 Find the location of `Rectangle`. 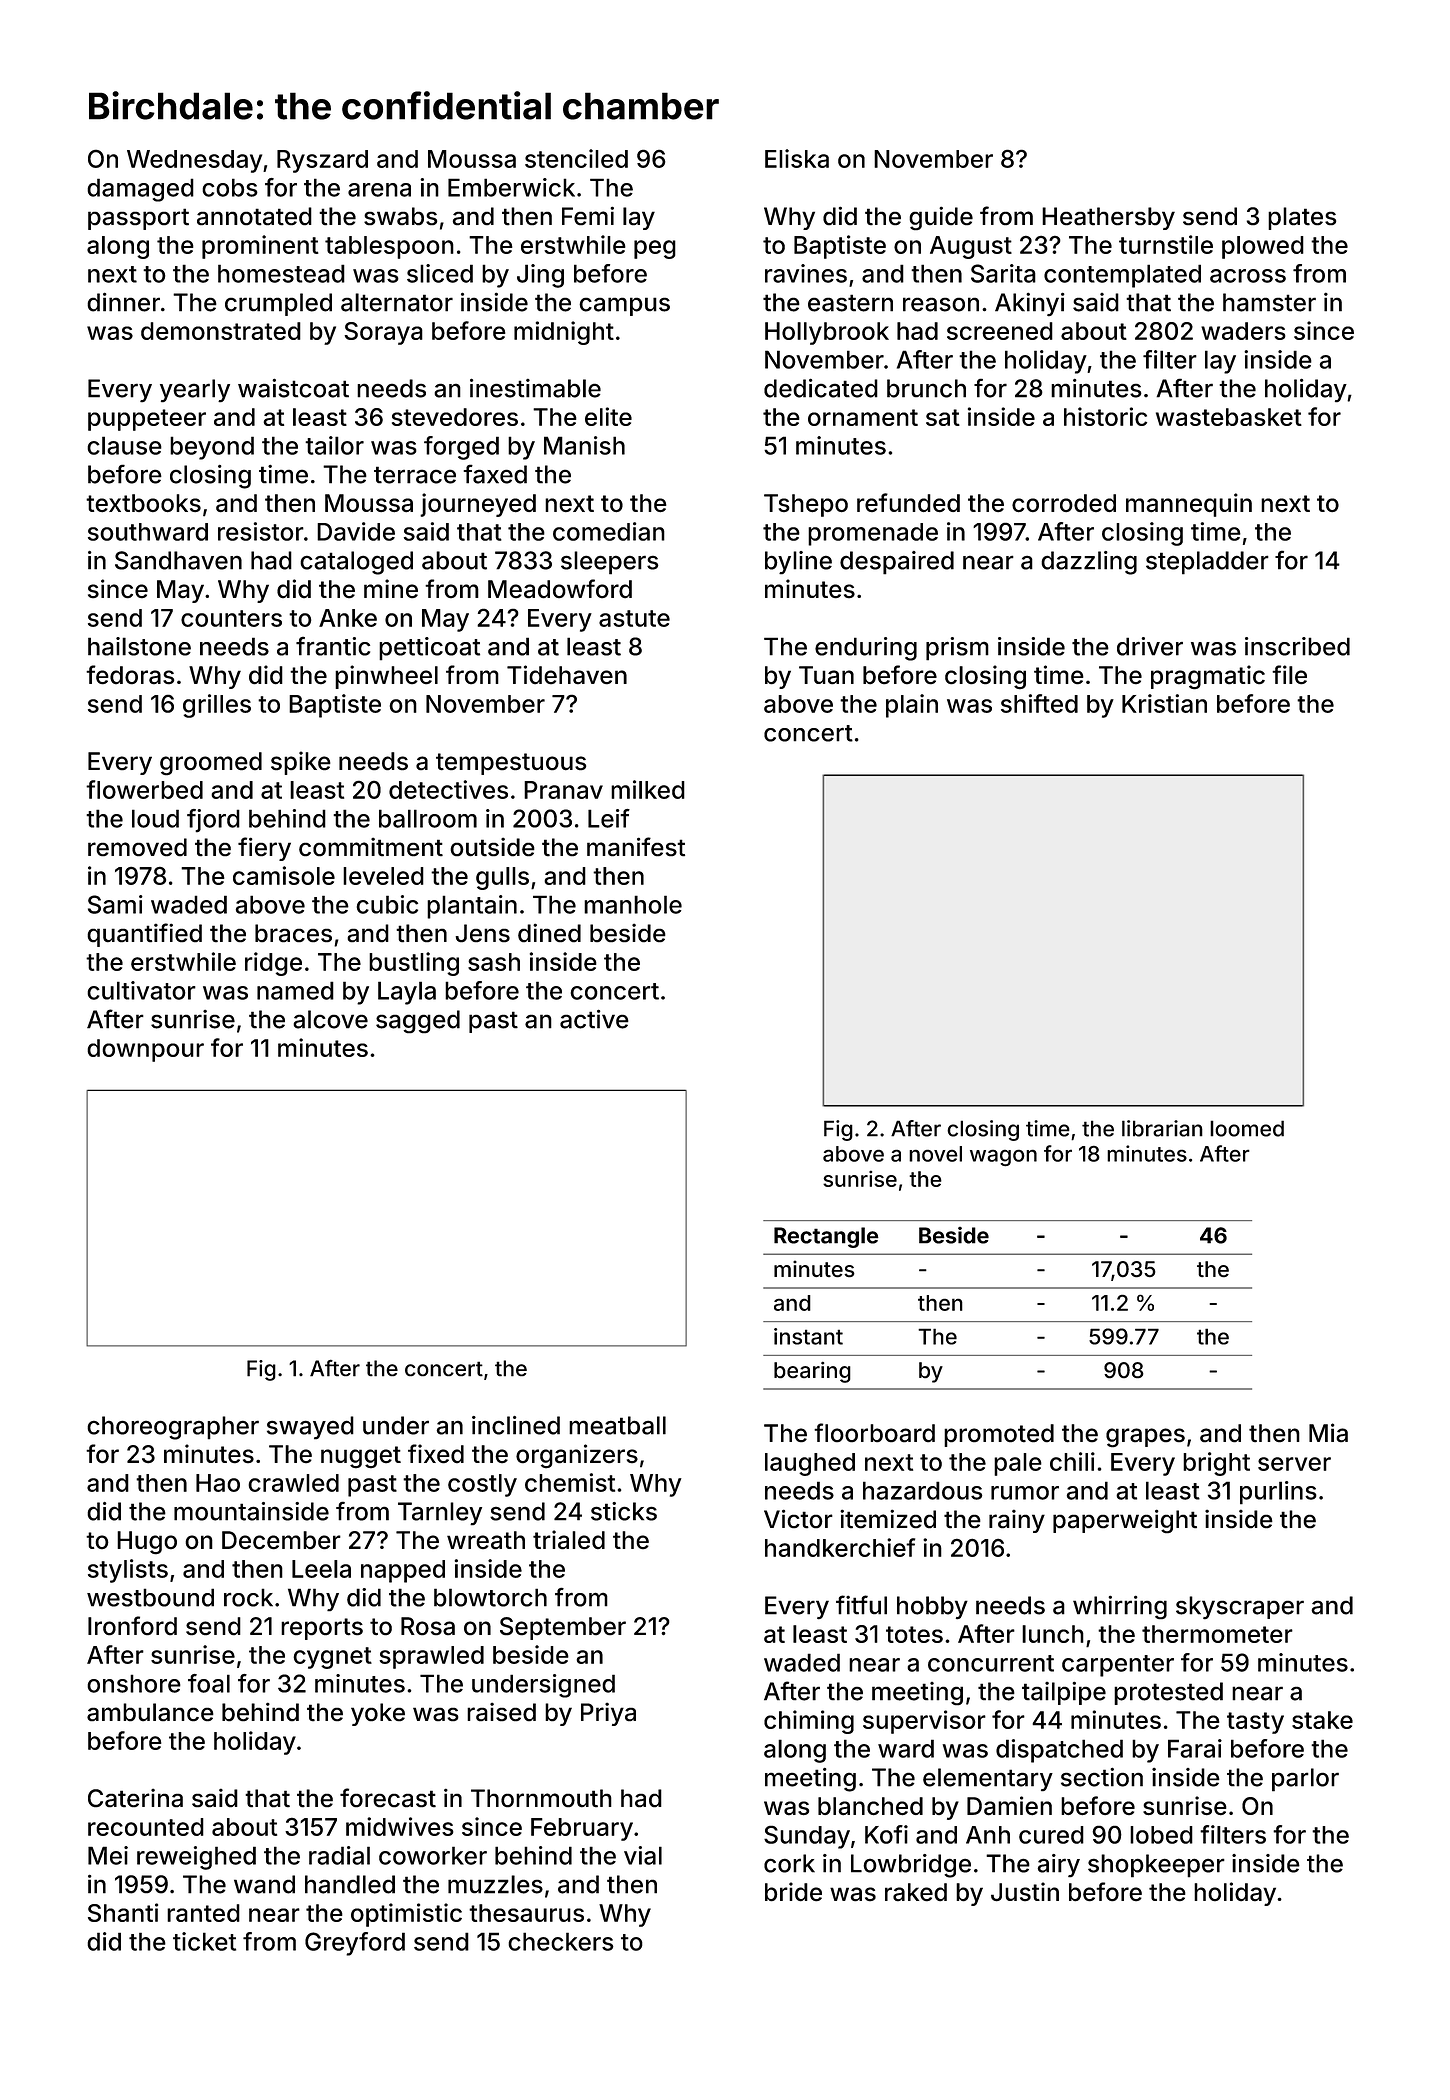

Rectangle is located at coordinates (826, 1237).
